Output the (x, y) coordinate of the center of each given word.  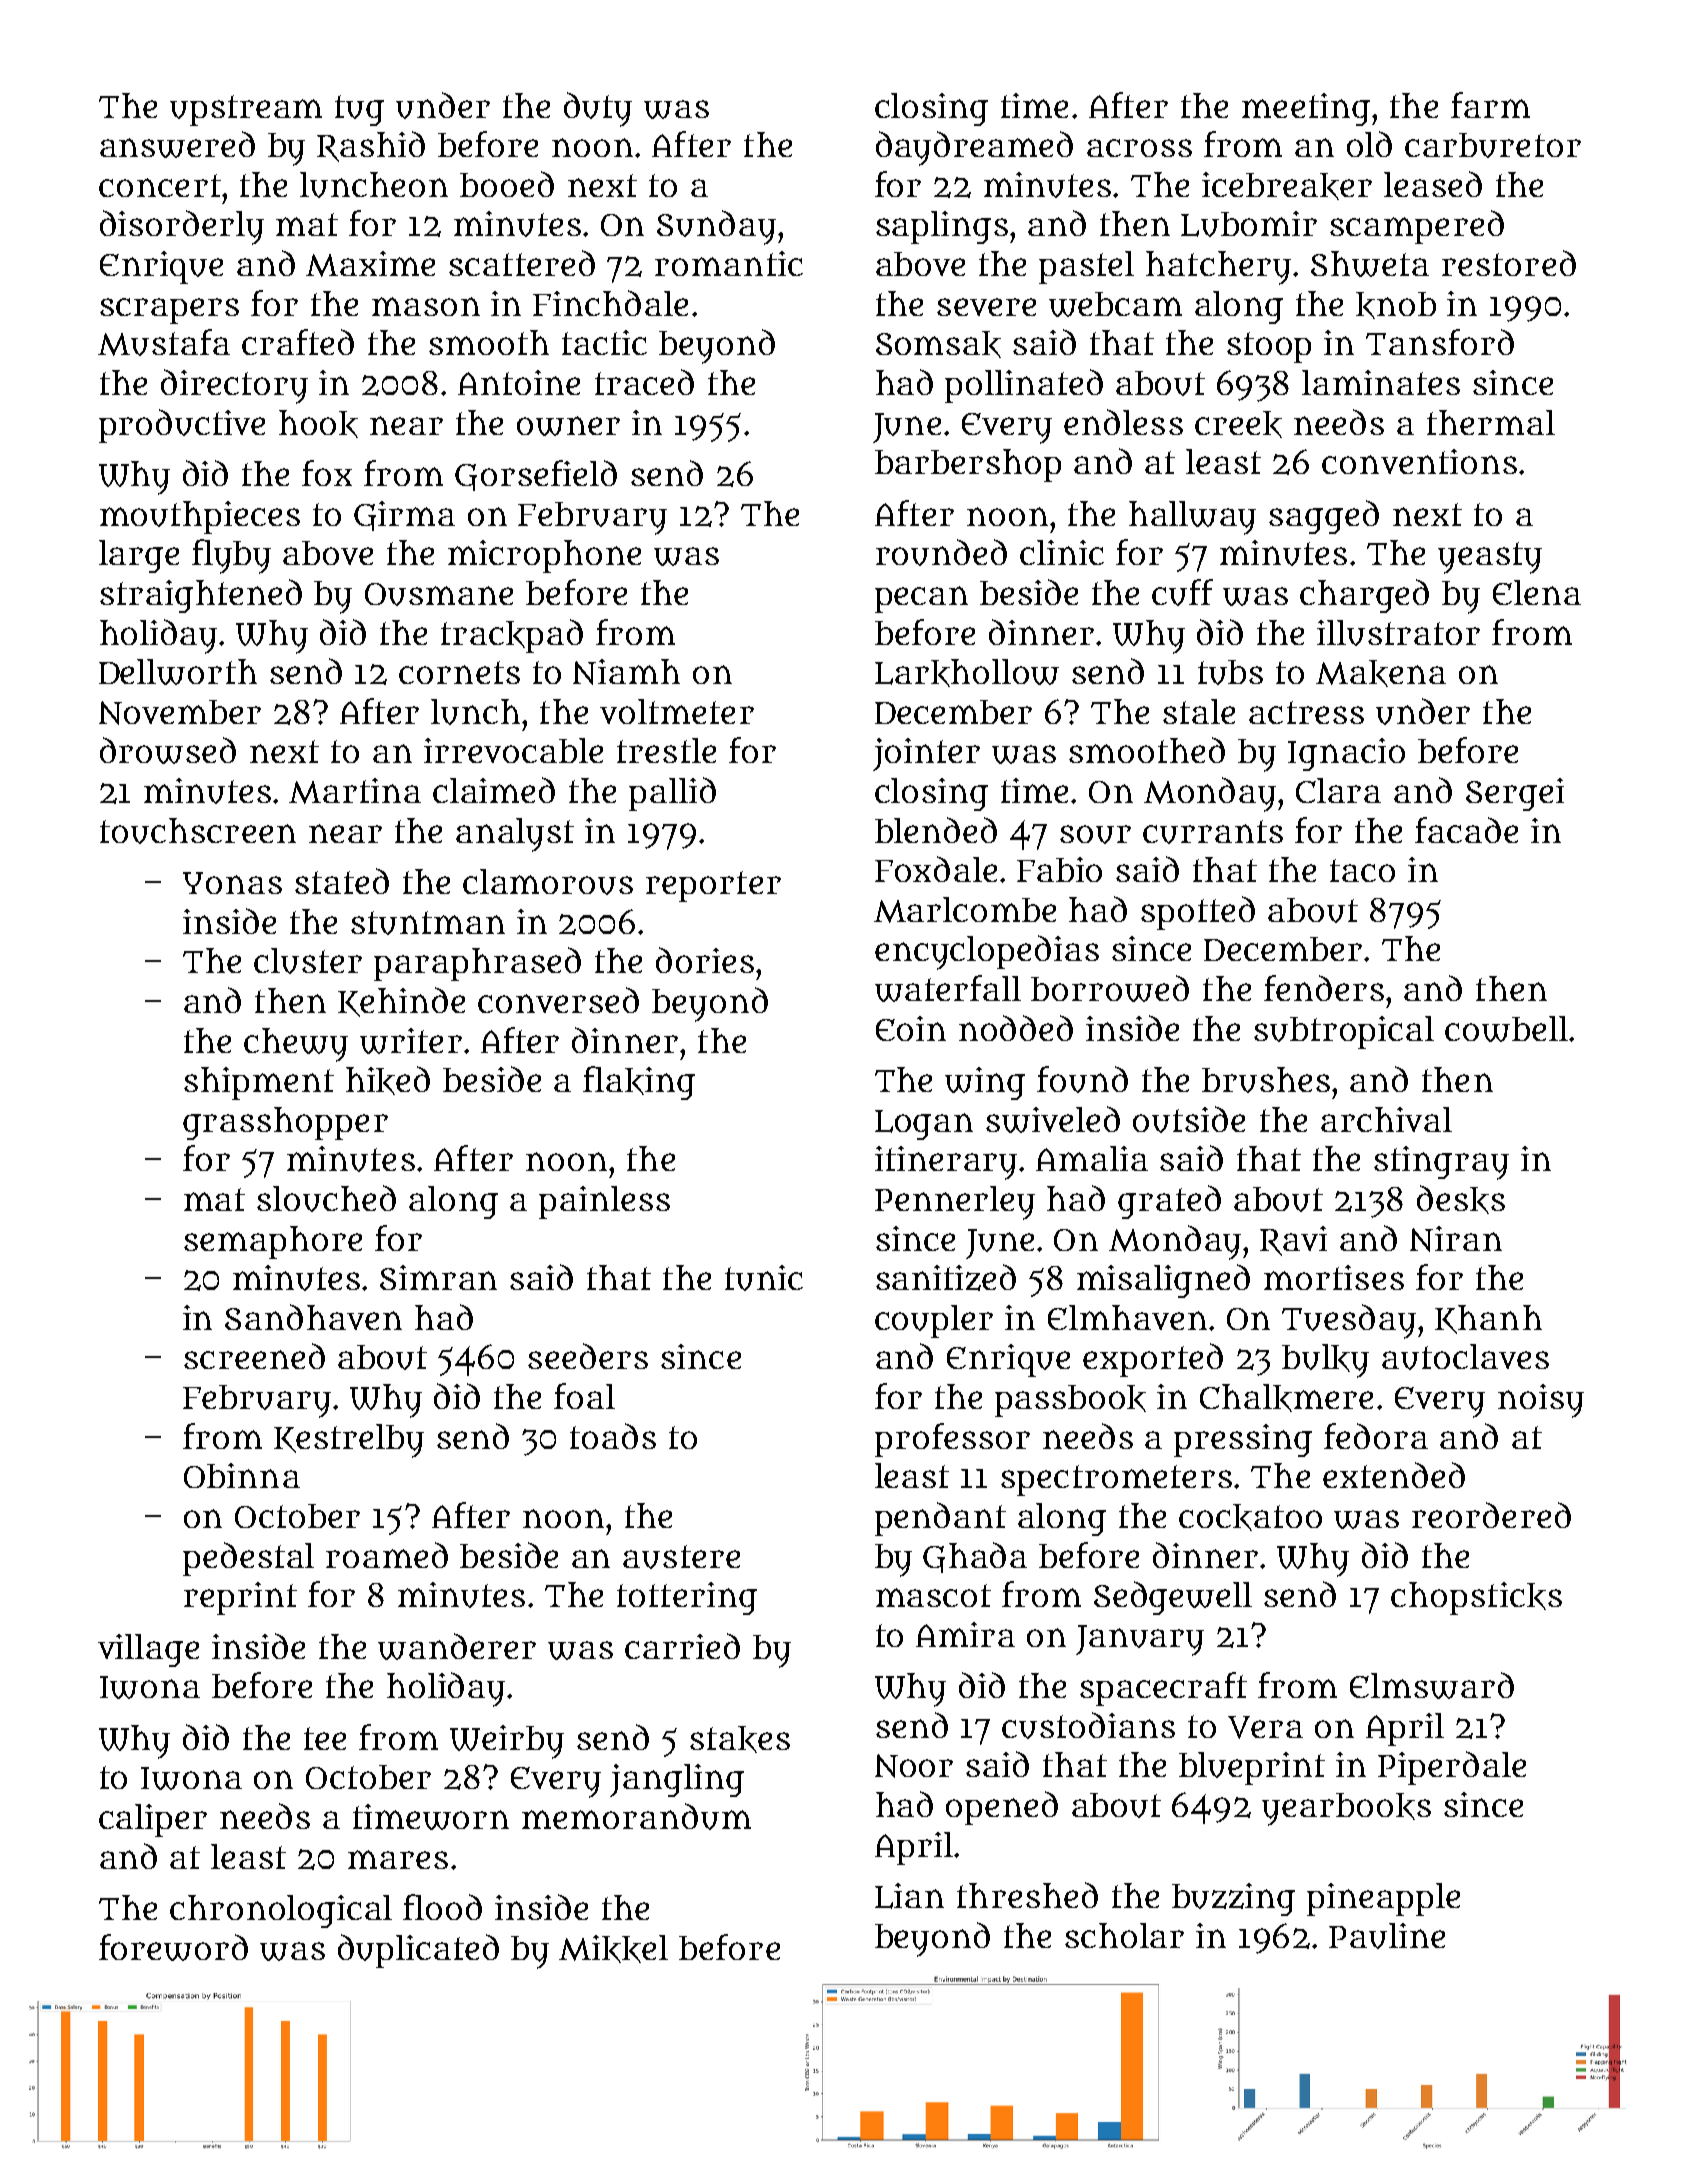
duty (598, 109)
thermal (1491, 422)
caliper (153, 1820)
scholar (1124, 1935)
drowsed (168, 750)
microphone (544, 556)
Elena (1537, 592)
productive (182, 426)
